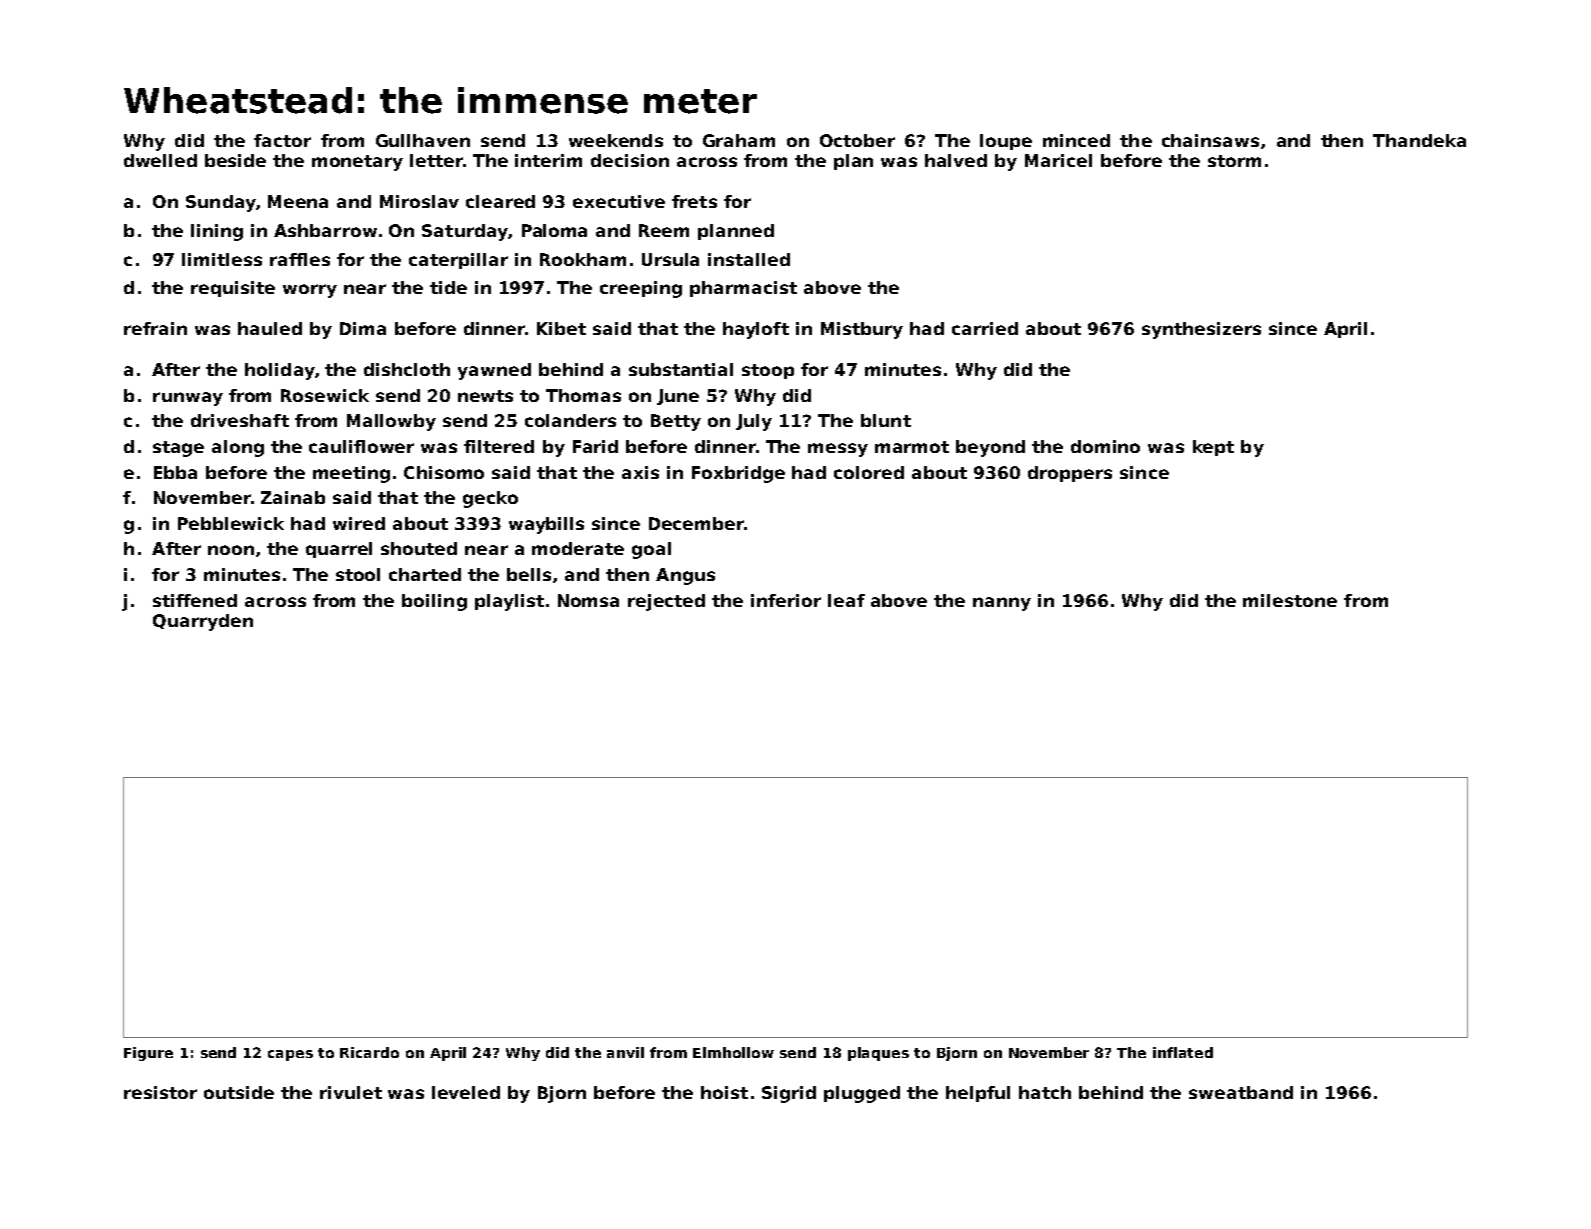 This image has width=1591, height=1229. What do you see at coordinates (739, 140) in the image?
I see `Graham` at bounding box center [739, 140].
